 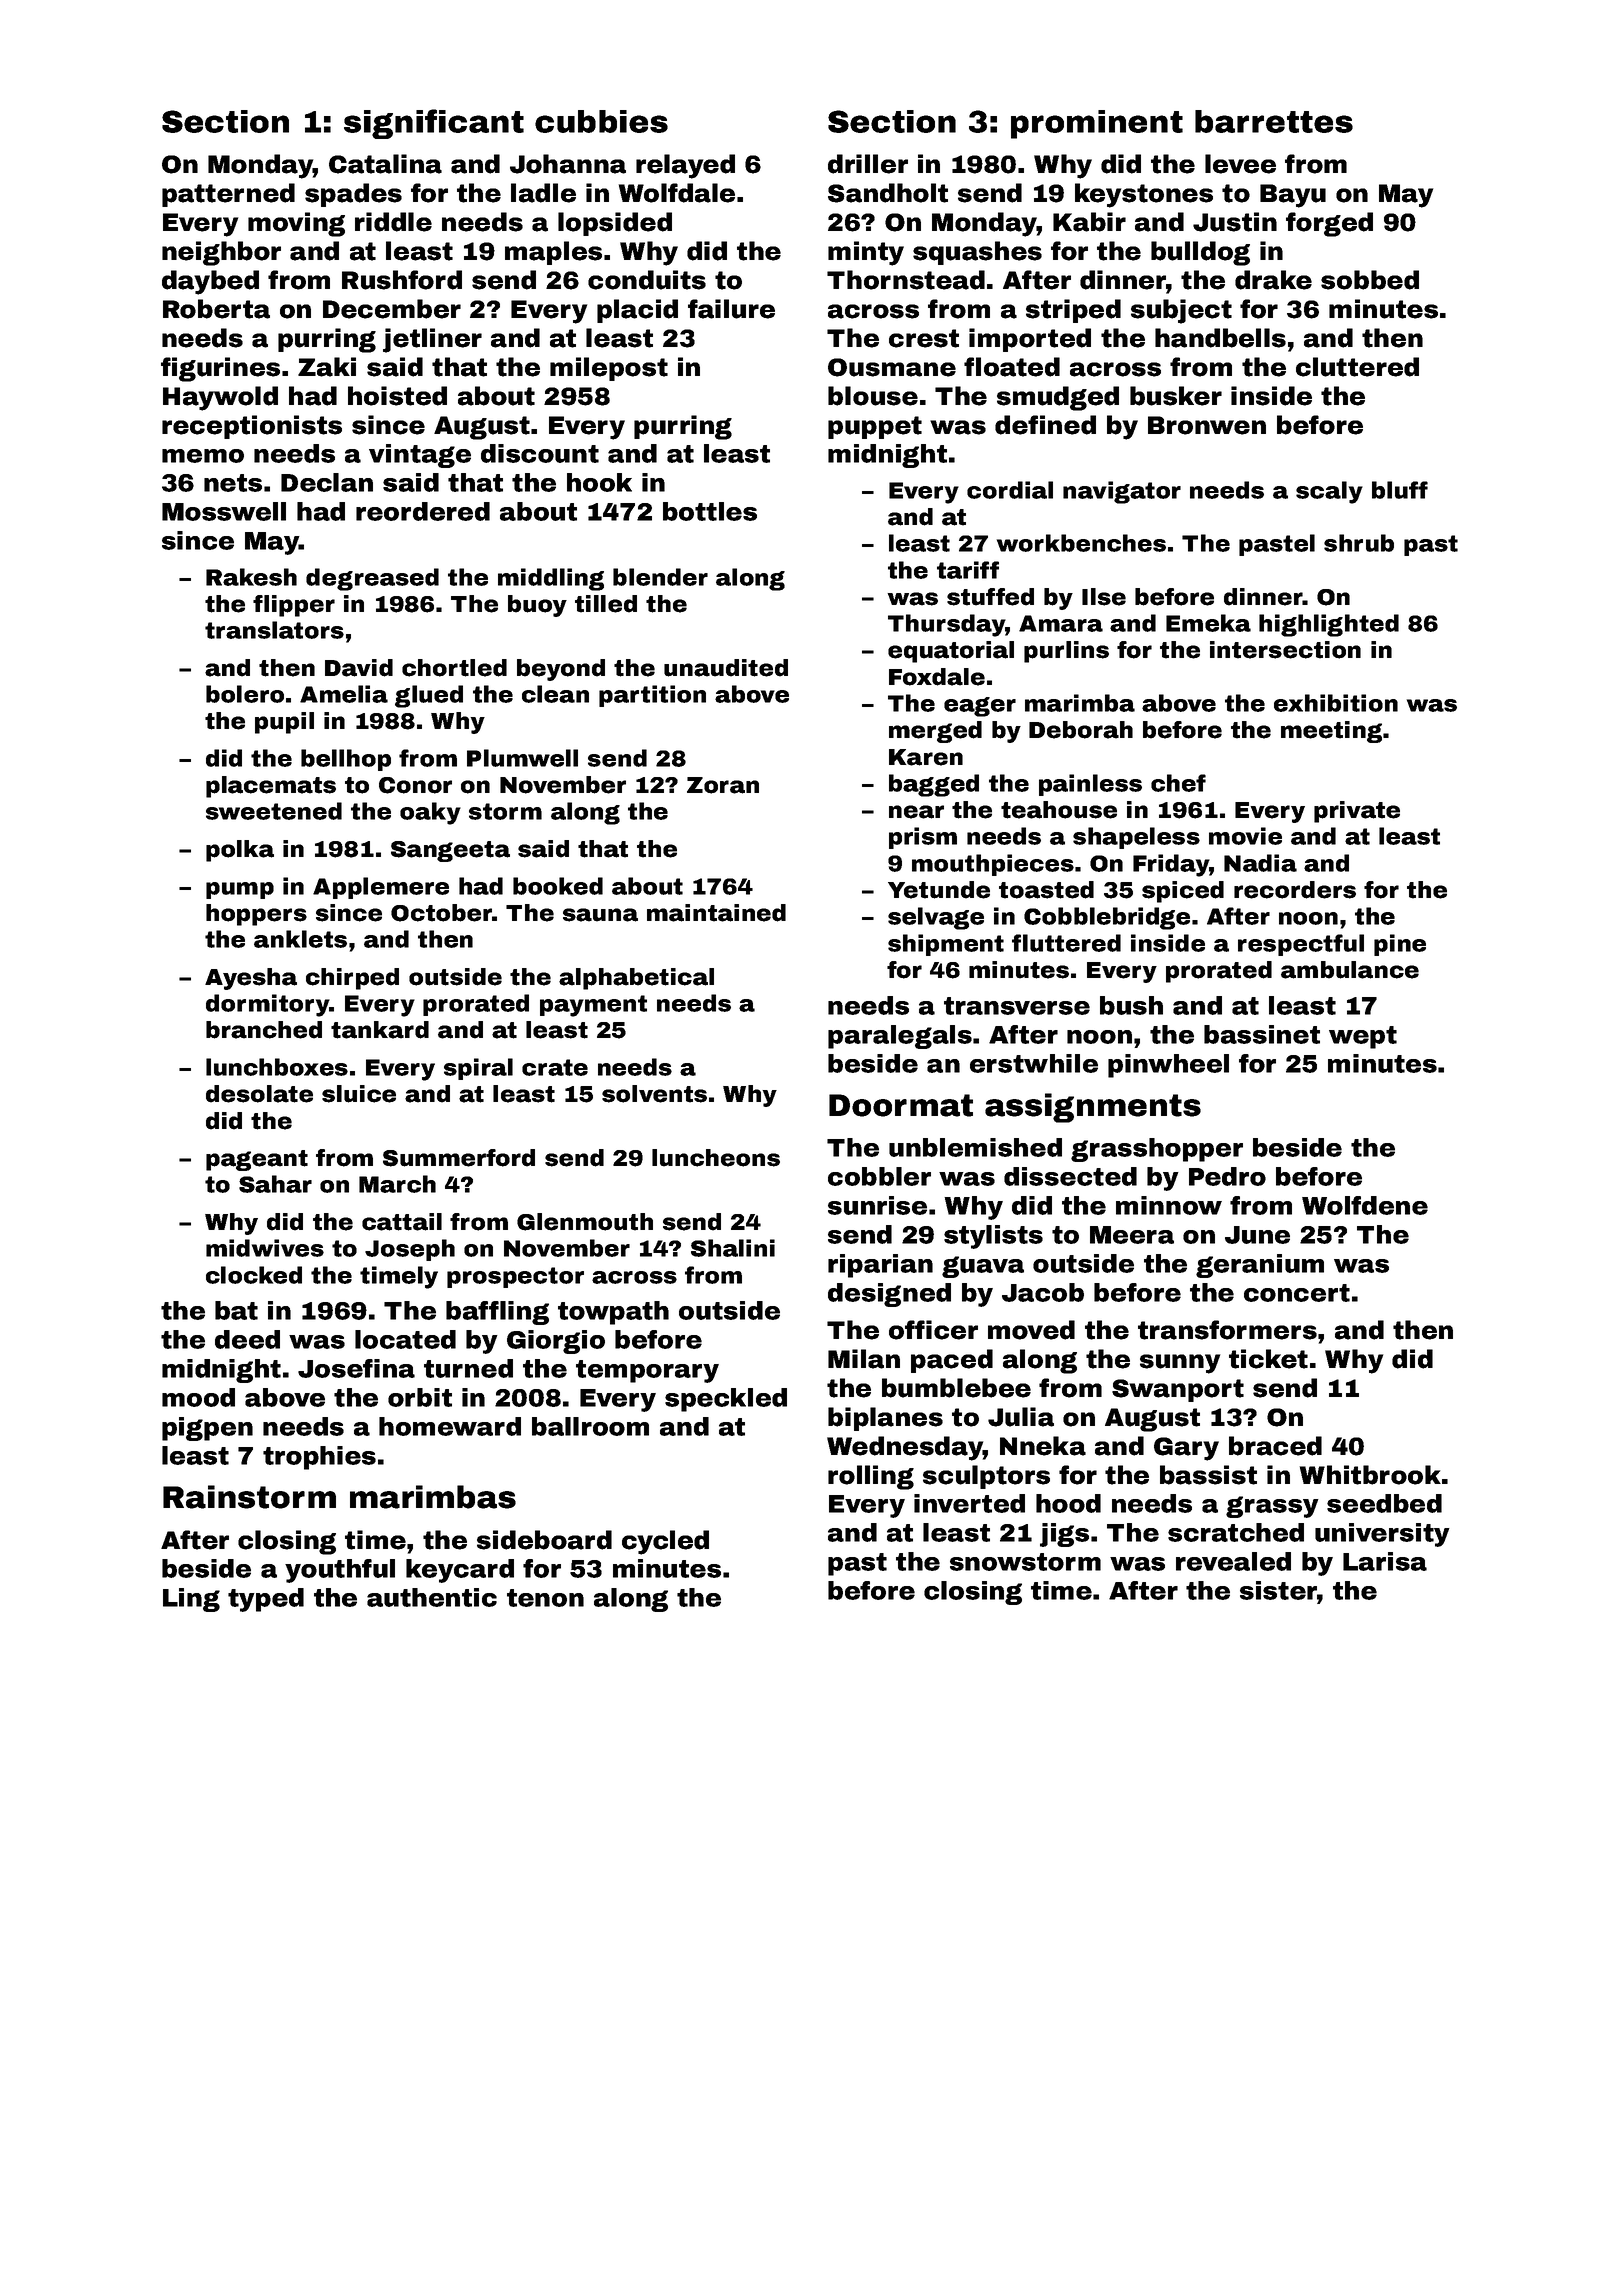 What do you see at coordinates (868, 164) in the page?
I see `driller` at bounding box center [868, 164].
